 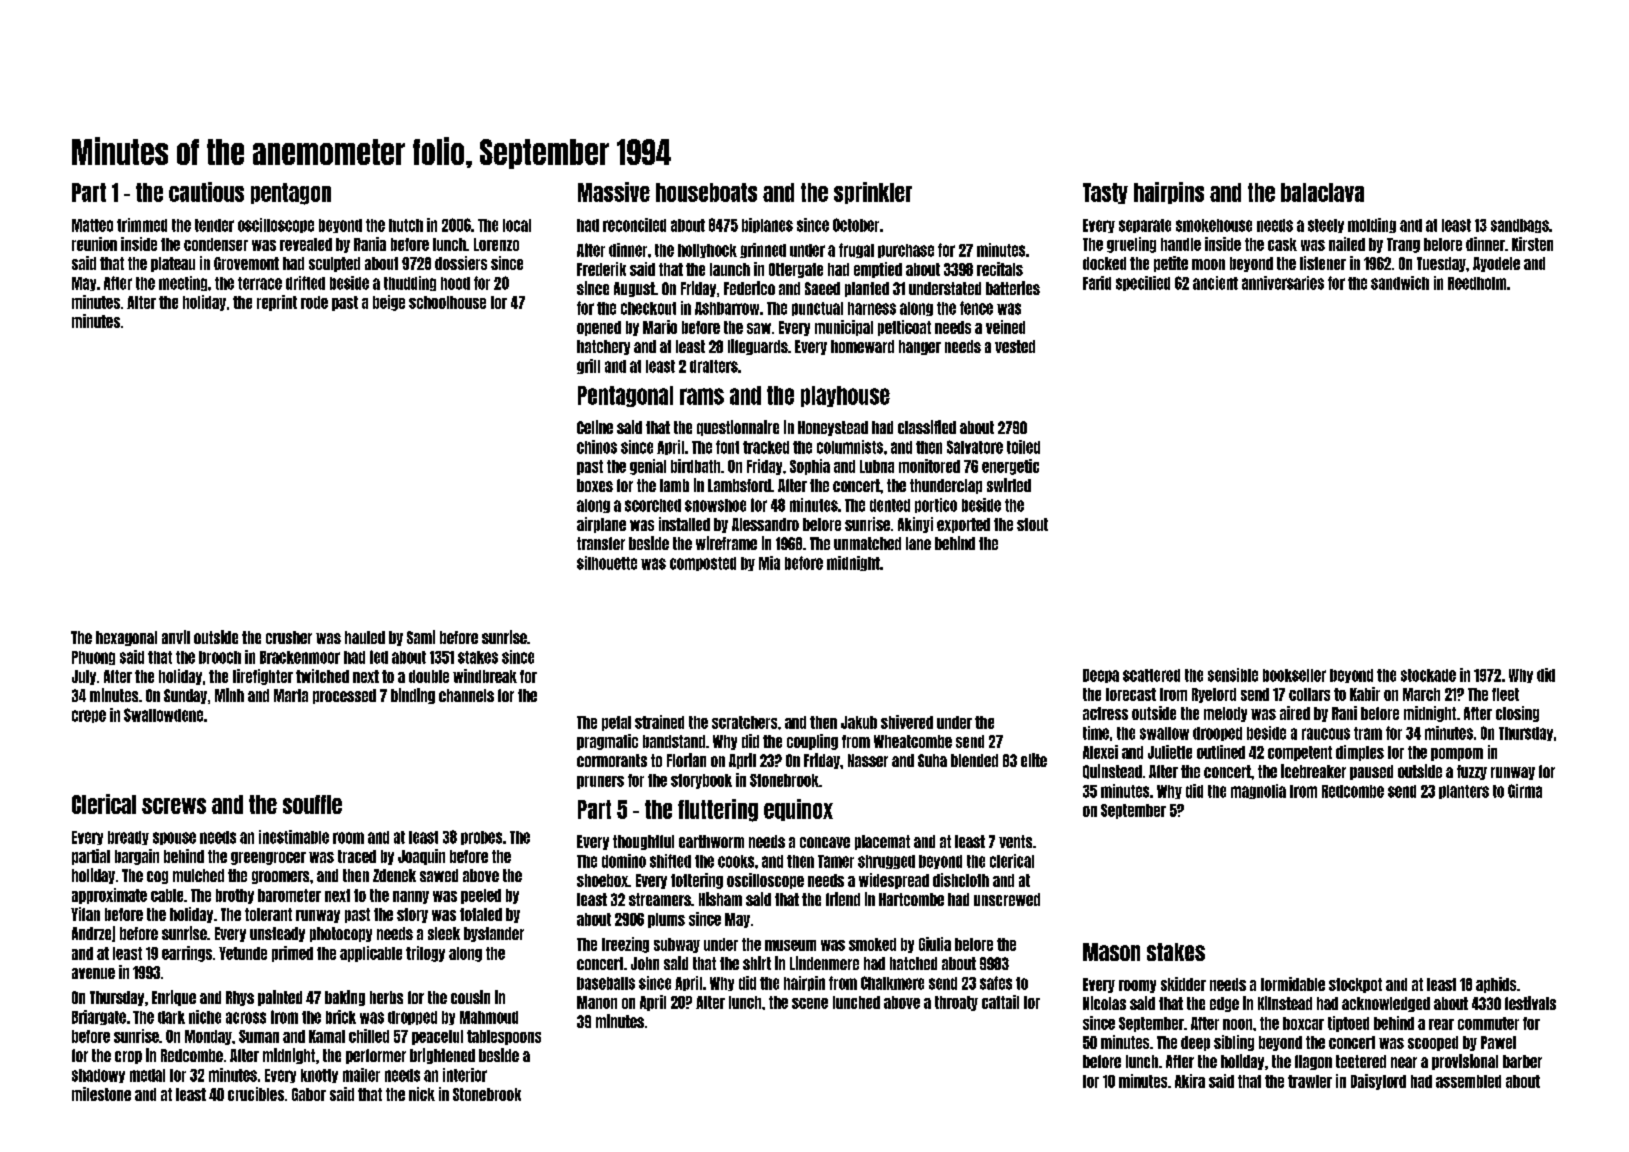 What do you see at coordinates (711, 841) in the screenshot?
I see `earthworm` at bounding box center [711, 841].
